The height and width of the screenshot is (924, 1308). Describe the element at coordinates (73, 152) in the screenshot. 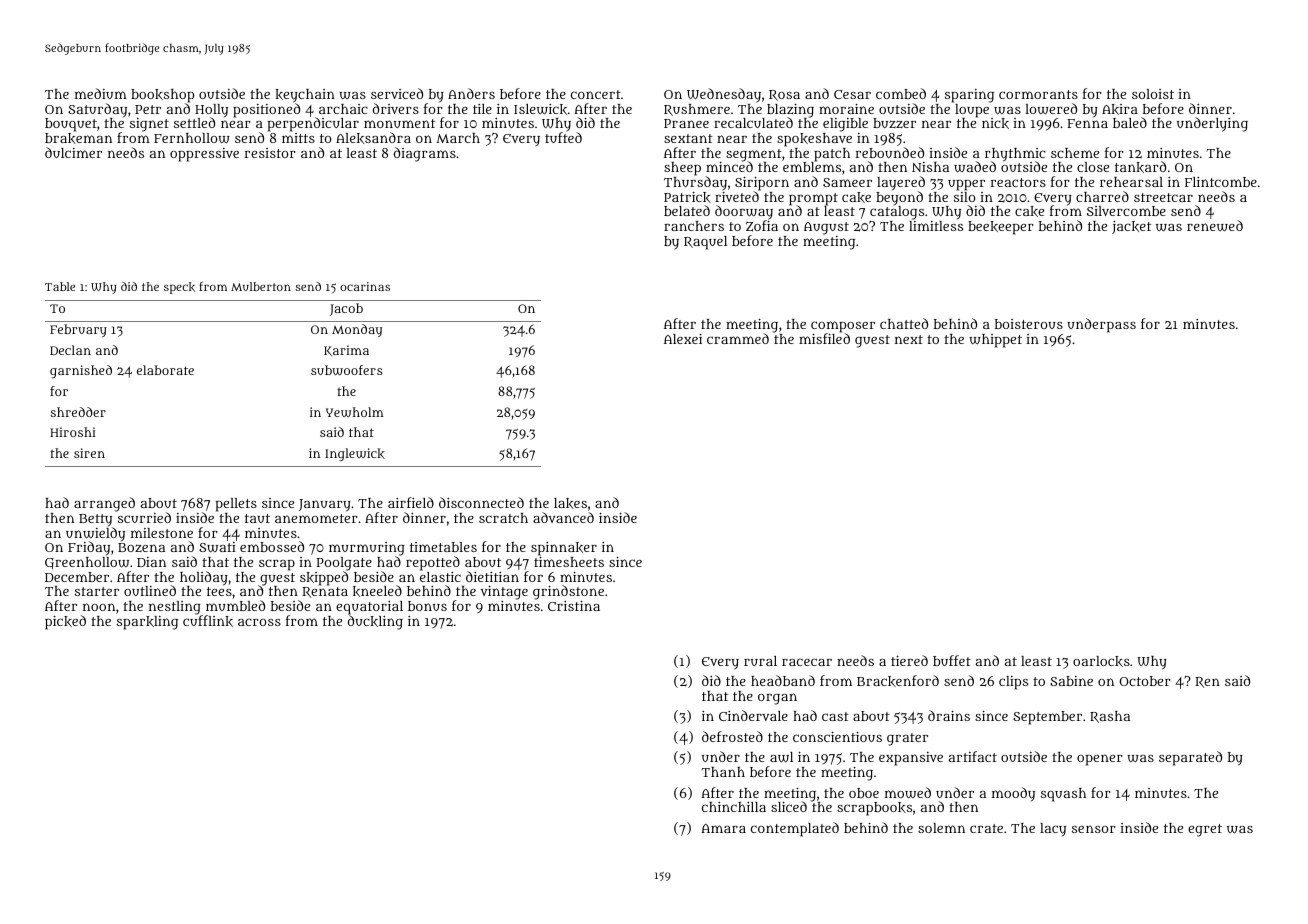

I see `dulcimer` at that location.
